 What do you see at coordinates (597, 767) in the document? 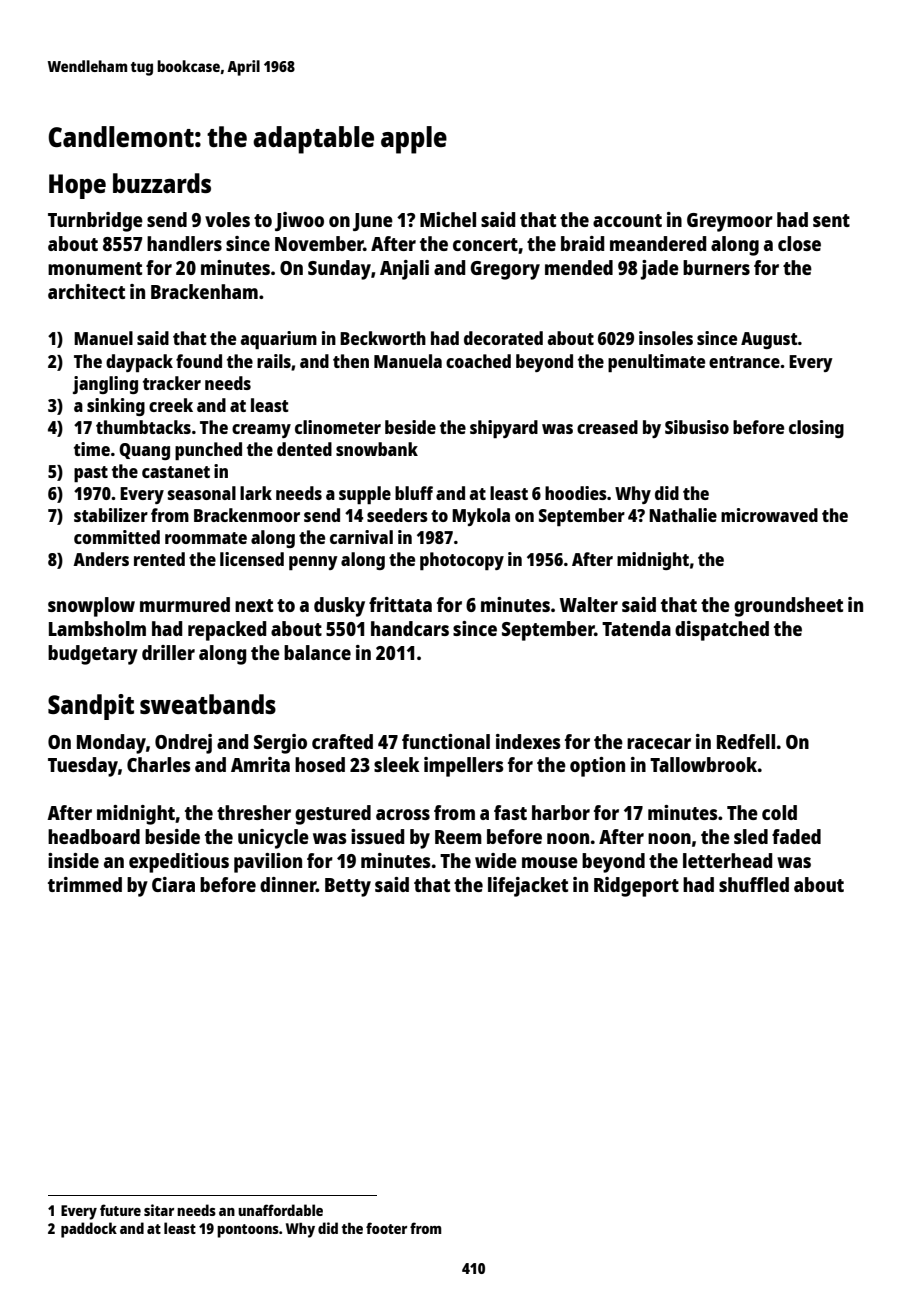
I see `option` at bounding box center [597, 767].
